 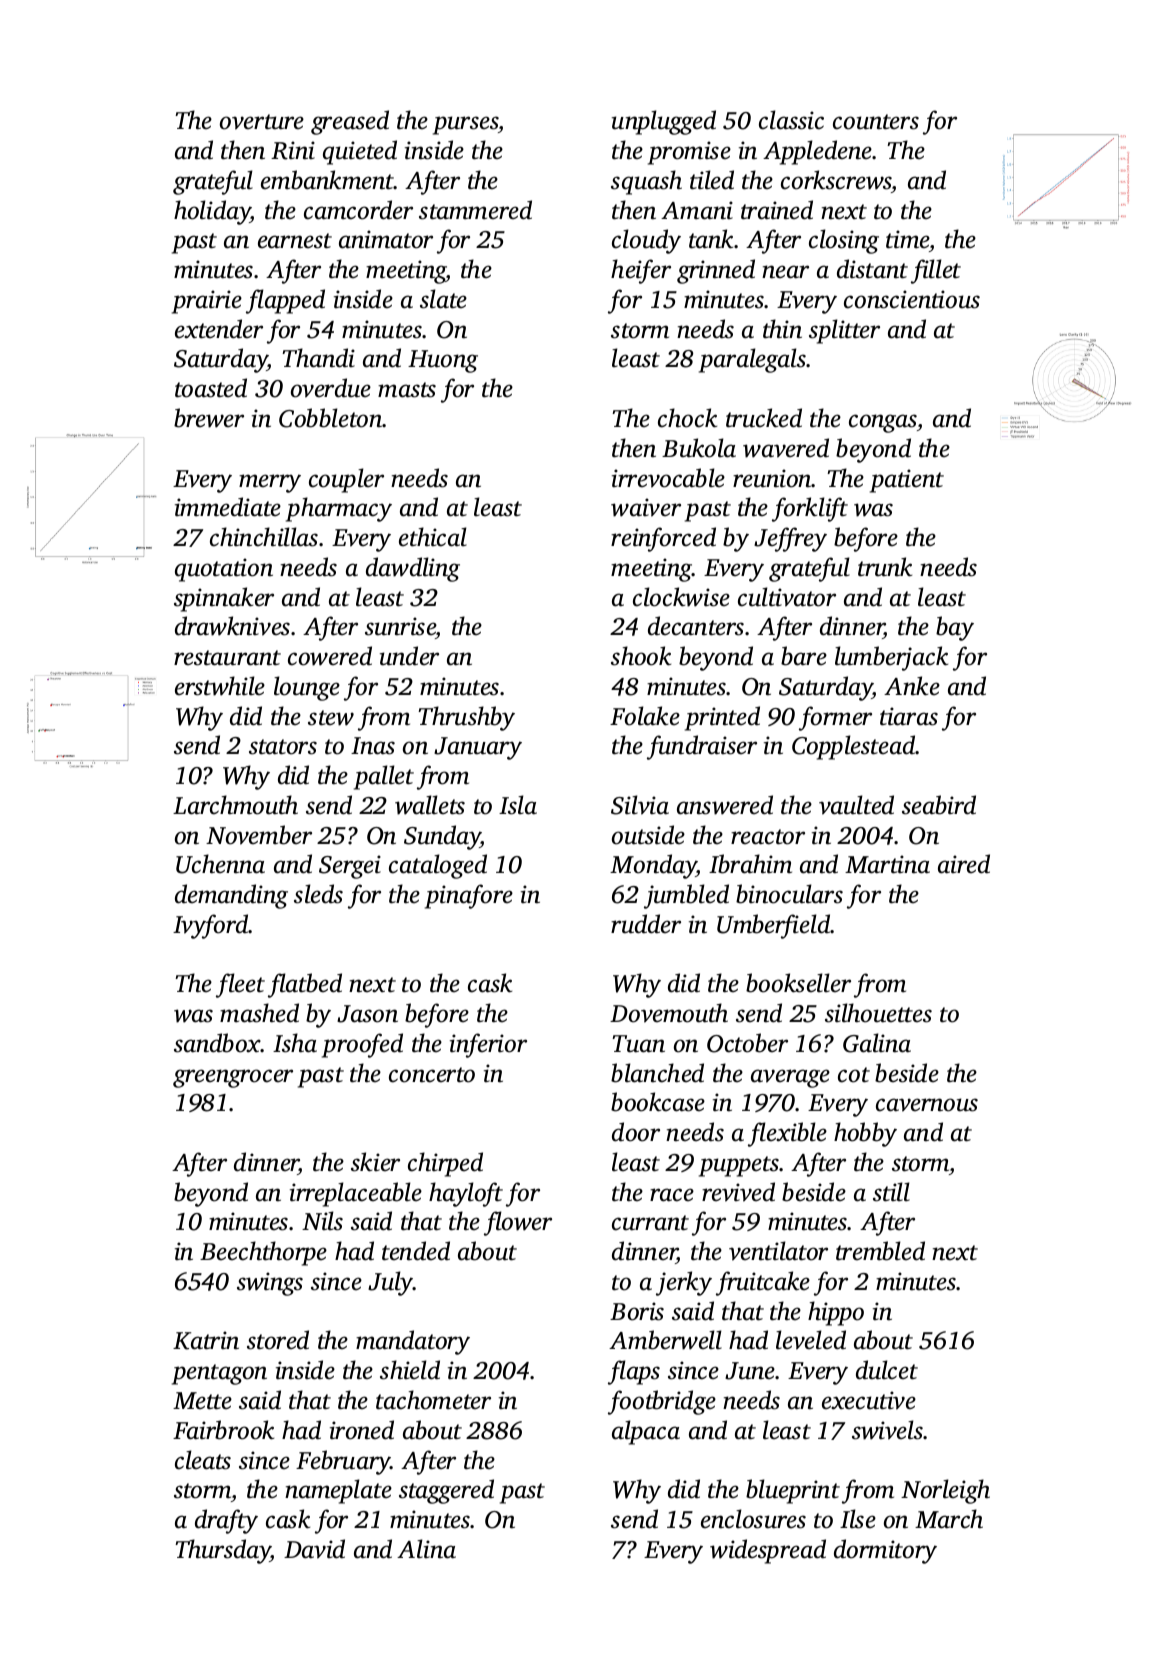 What do you see at coordinates (646, 182) in the document?
I see `squash` at bounding box center [646, 182].
